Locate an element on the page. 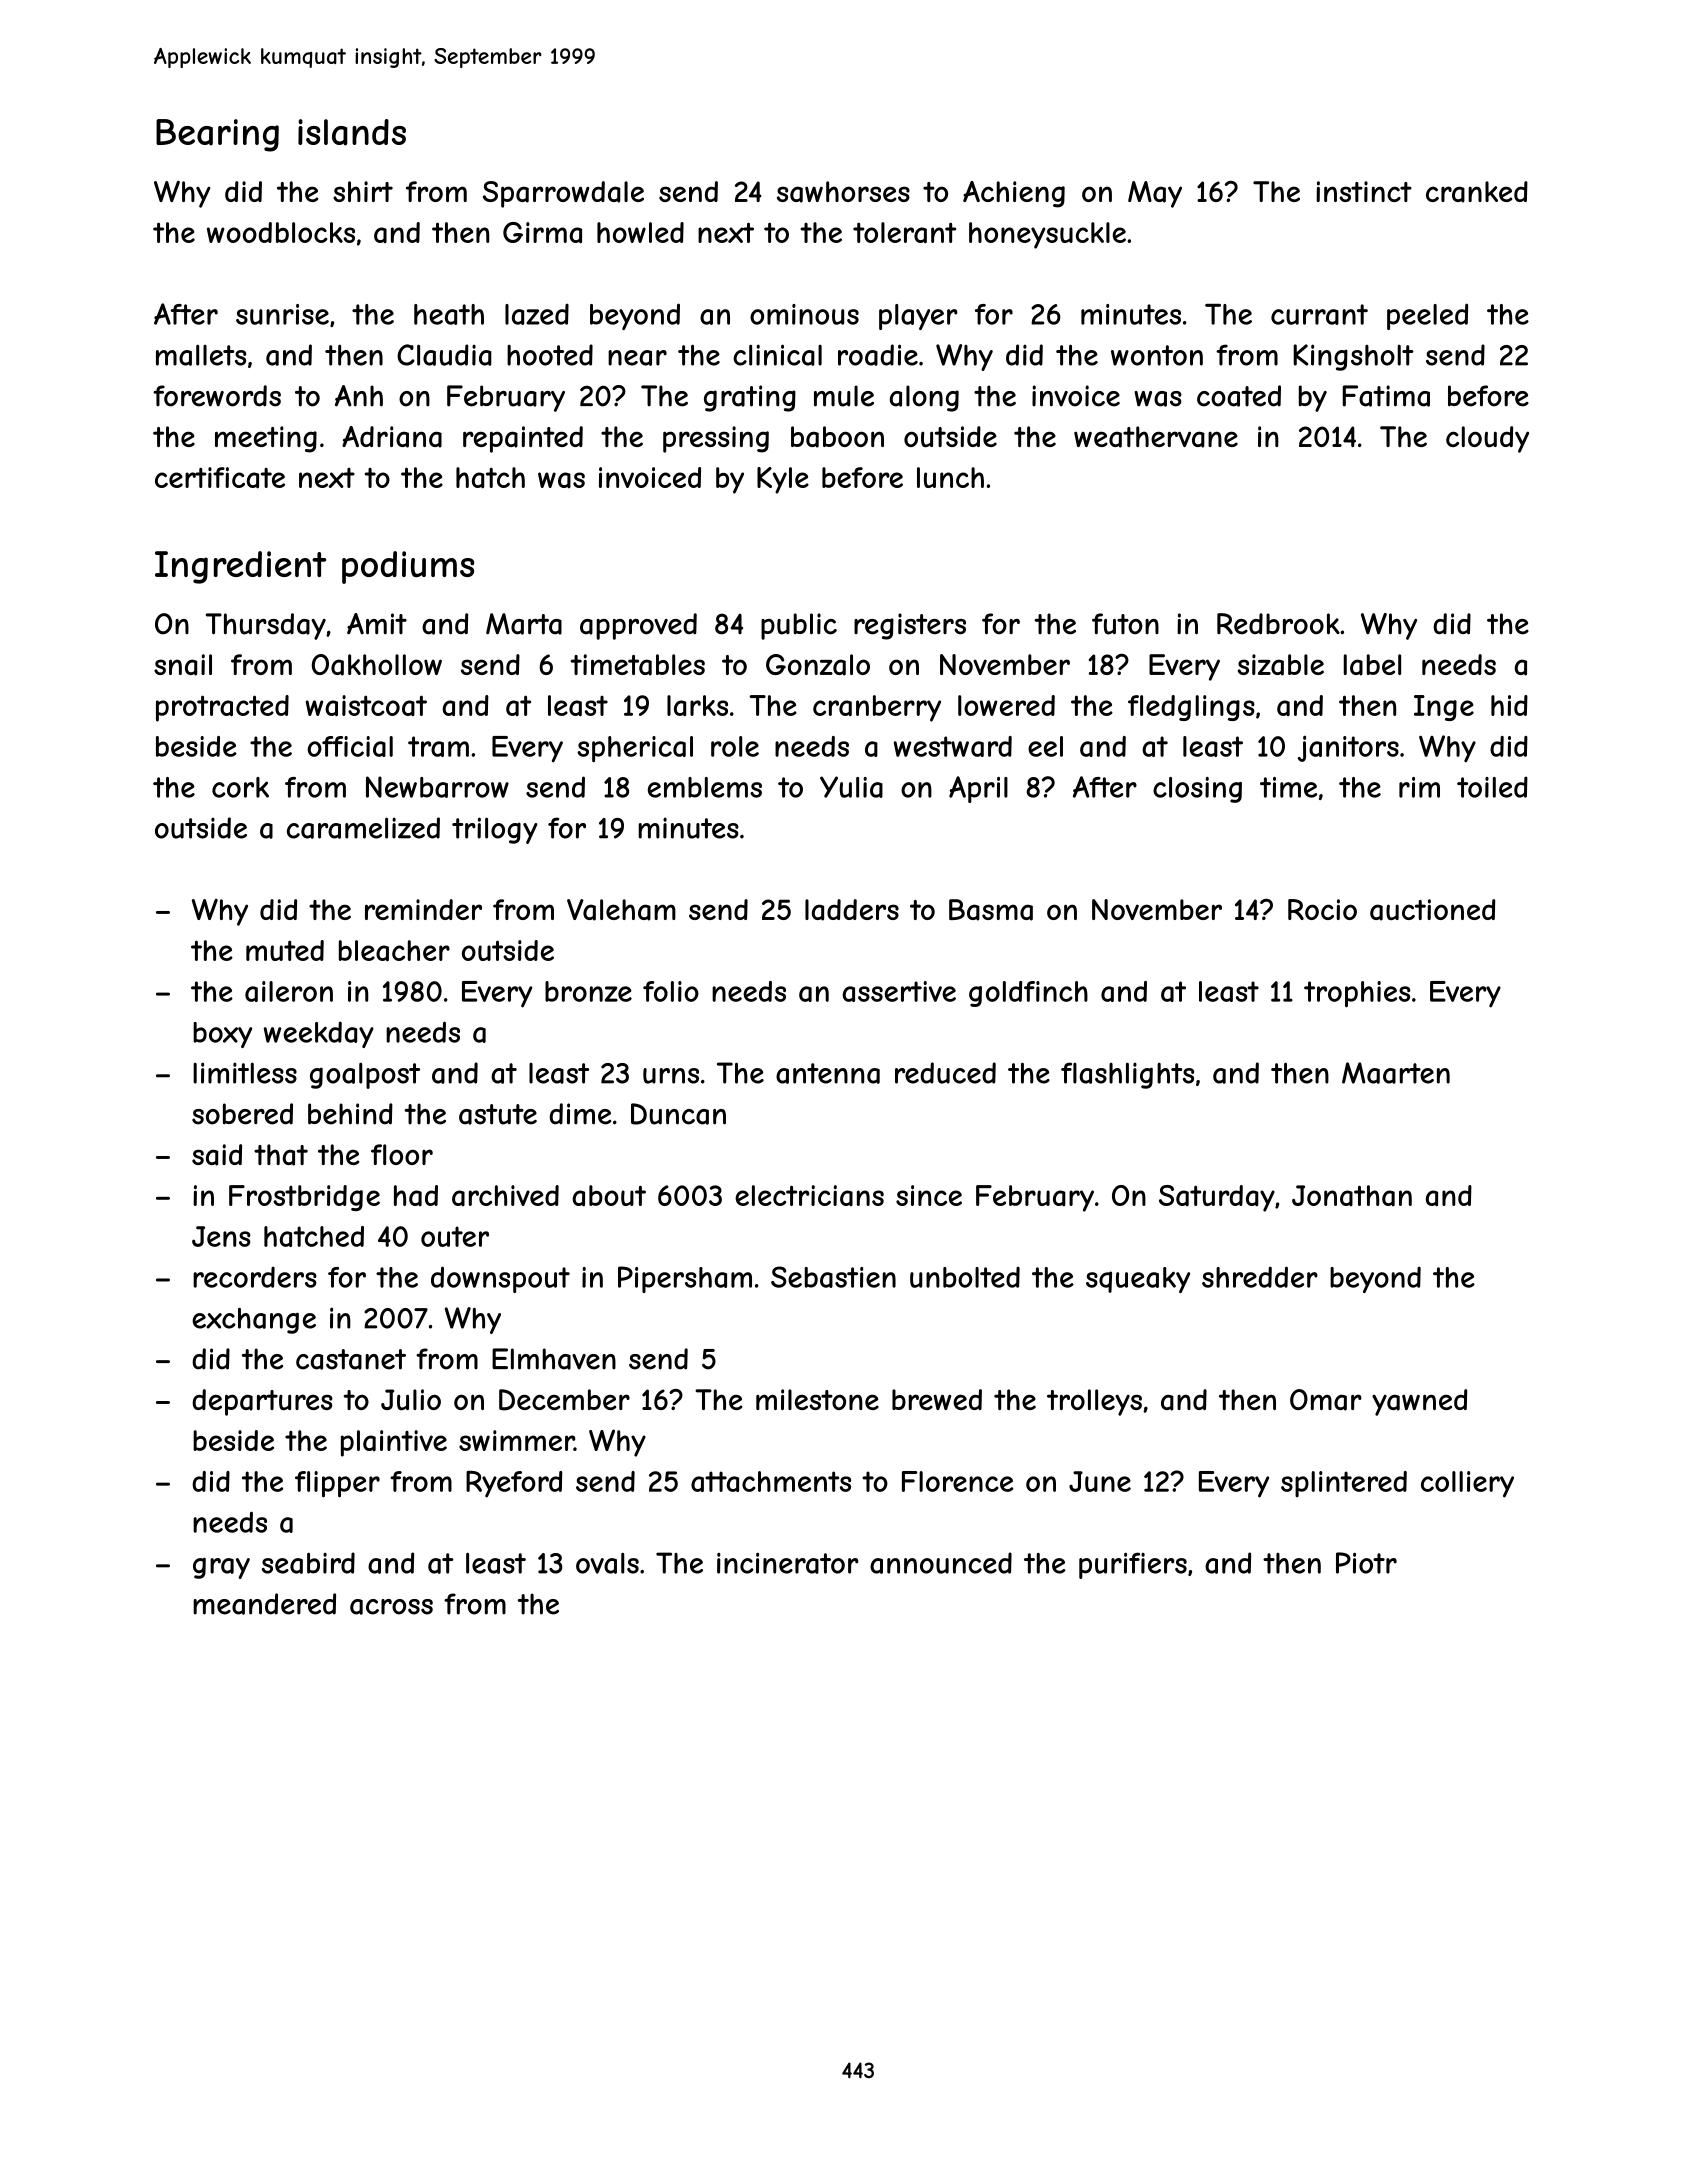 This image has height=2178, width=1683. peeled is located at coordinates (1427, 316).
